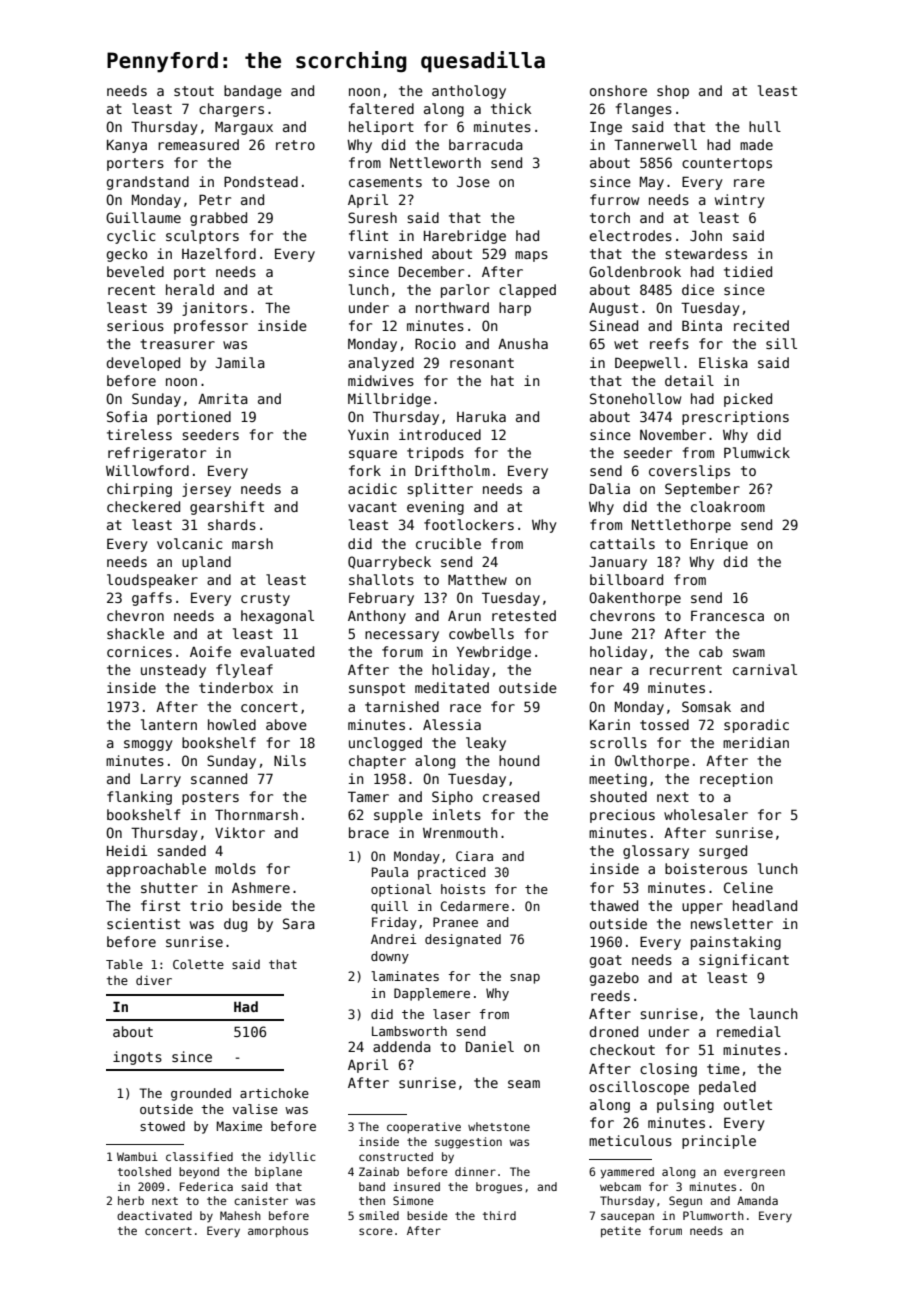 This screenshot has height=1316, width=908. What do you see at coordinates (475, 906) in the screenshot?
I see `Cedarmere` at bounding box center [475, 906].
